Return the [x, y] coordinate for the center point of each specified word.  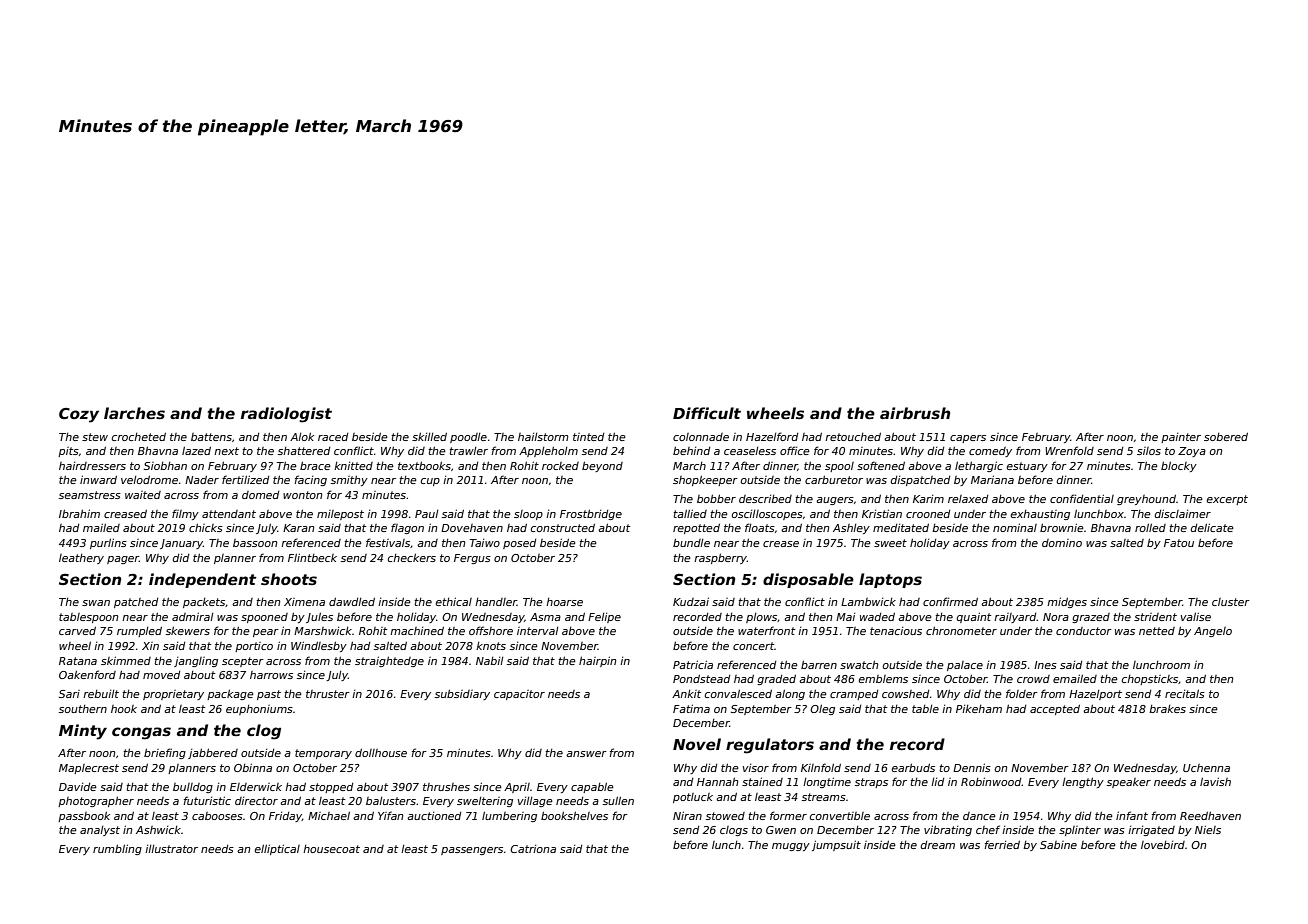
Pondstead [701, 678]
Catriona [533, 849]
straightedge [389, 661]
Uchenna [1206, 768]
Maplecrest [89, 769]
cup [430, 482]
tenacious [896, 631]
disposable [808, 580]
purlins [108, 543]
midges [1067, 602]
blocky [1179, 466]
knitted [353, 466]
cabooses [217, 816]
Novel [697, 744]
